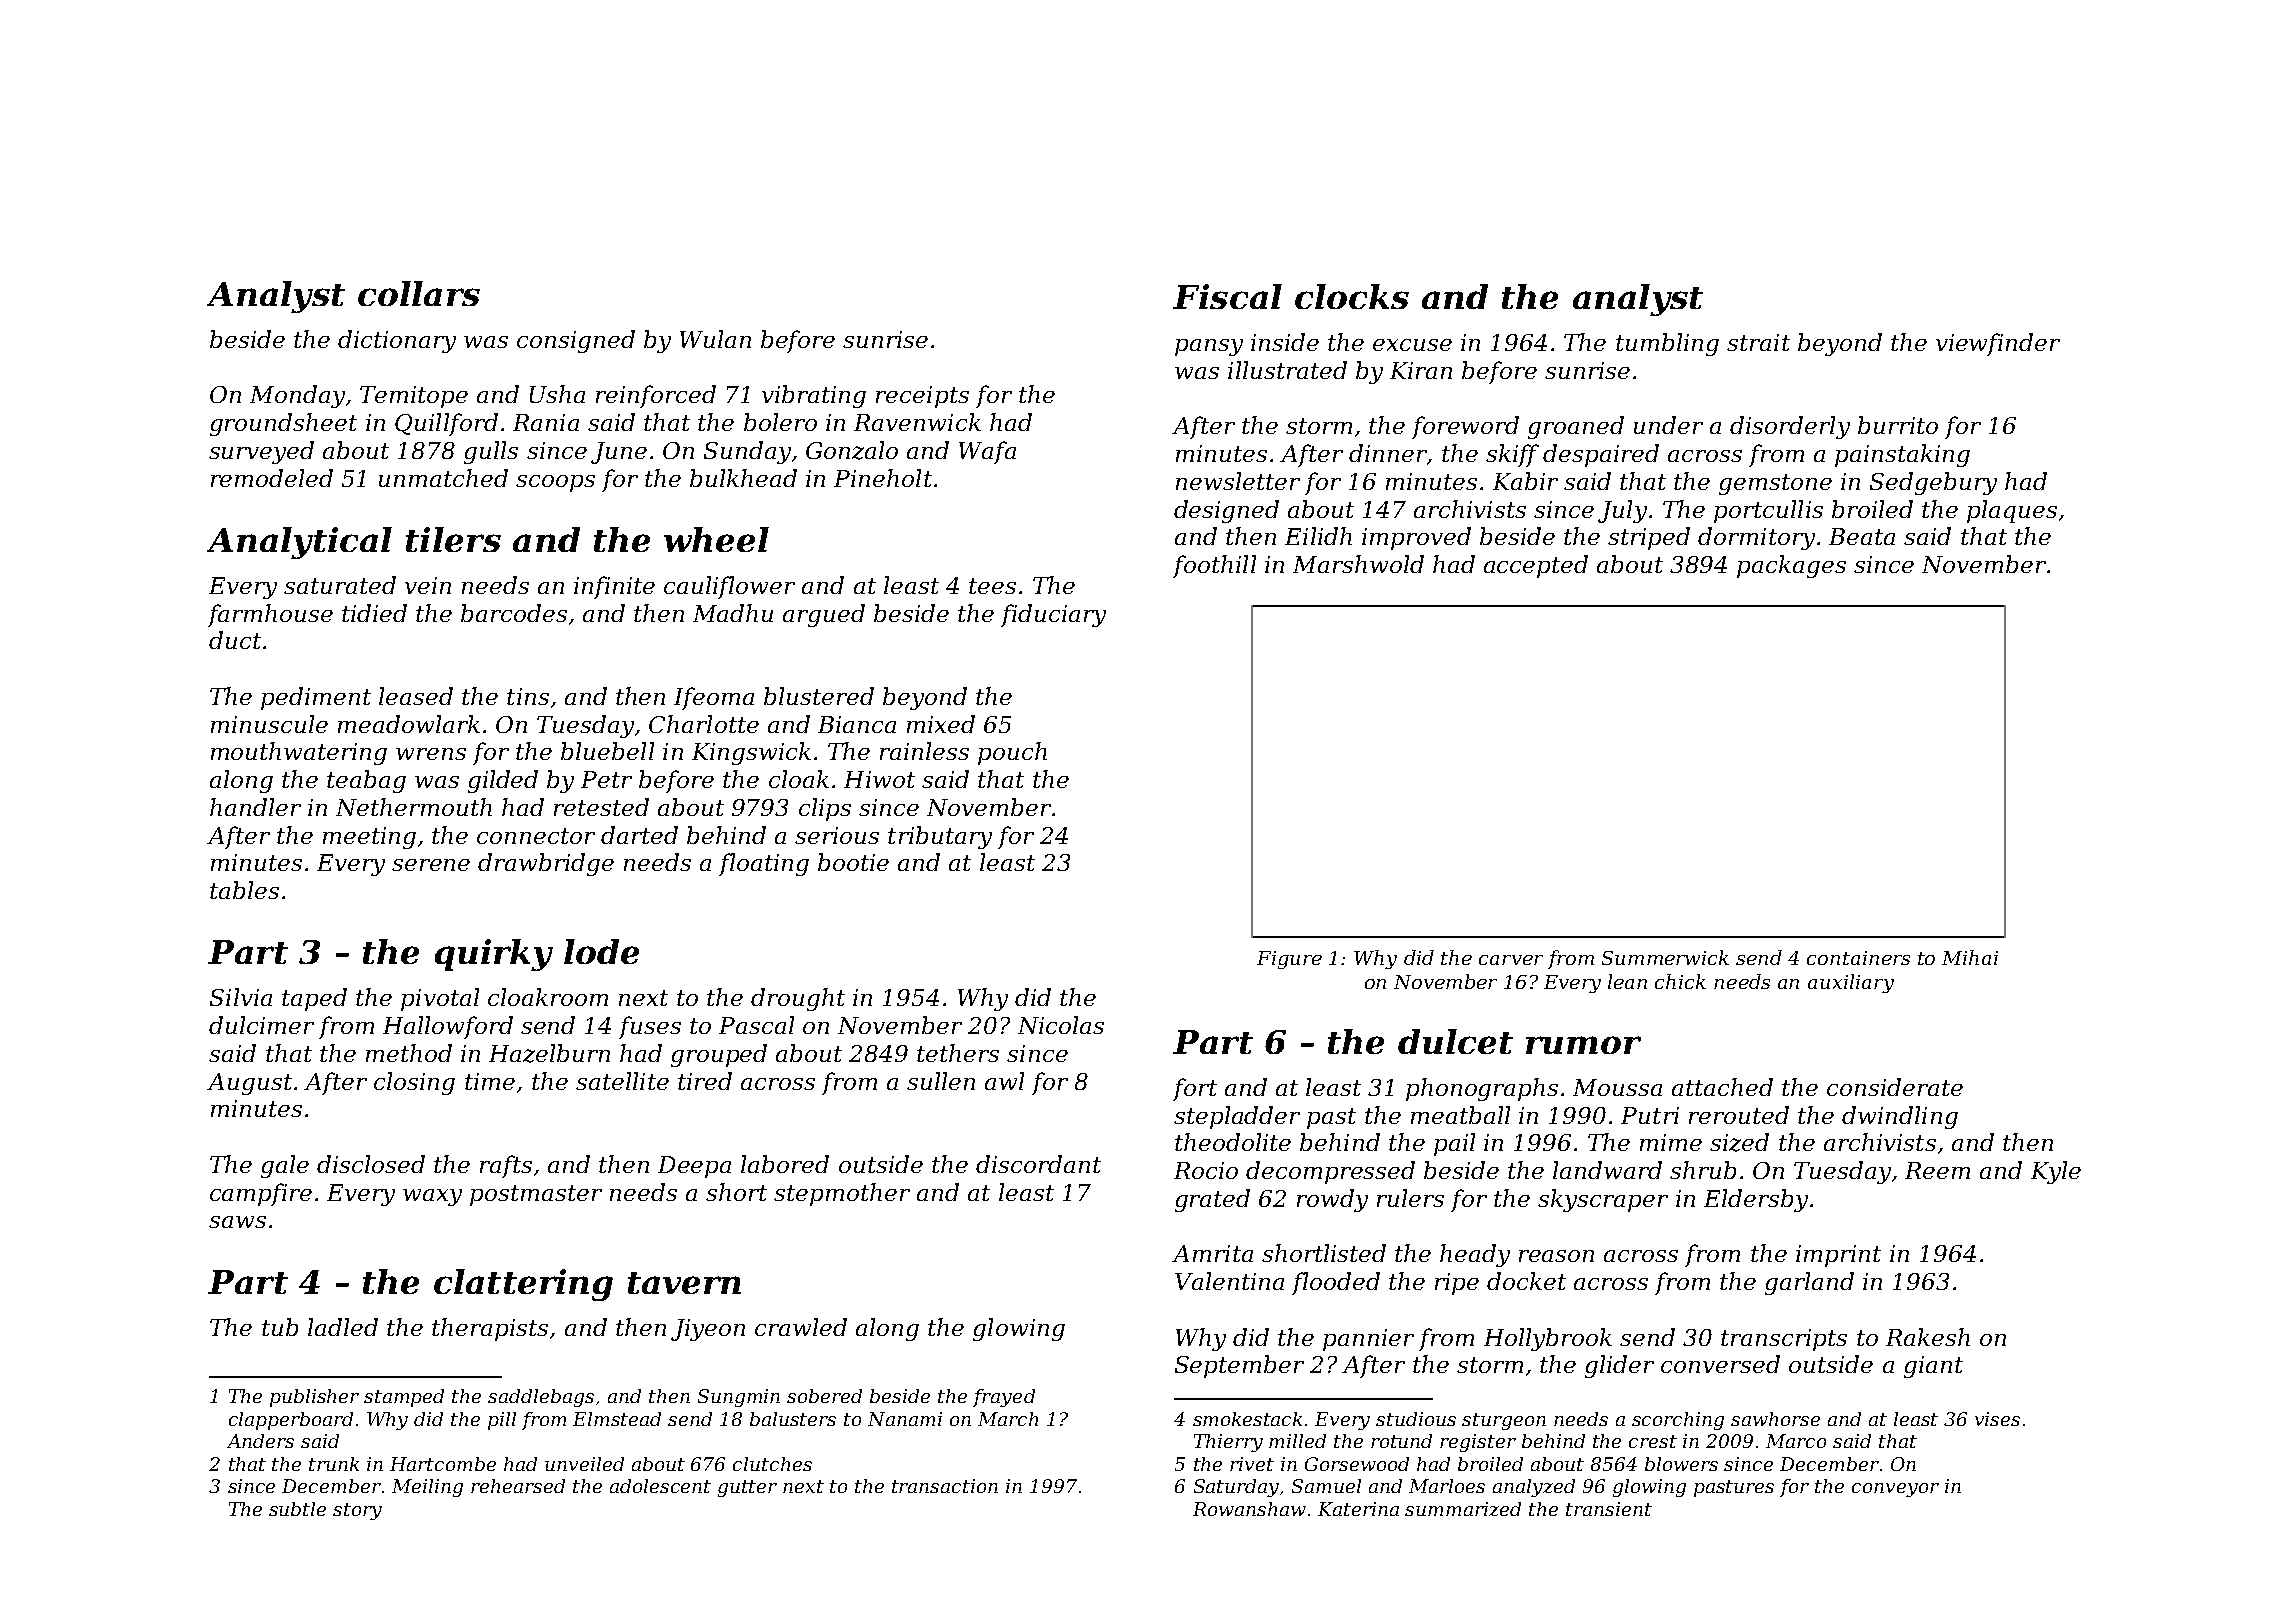 The width and height of the screenshot is (2292, 1620). I want to click on Wafa, so click(987, 452).
